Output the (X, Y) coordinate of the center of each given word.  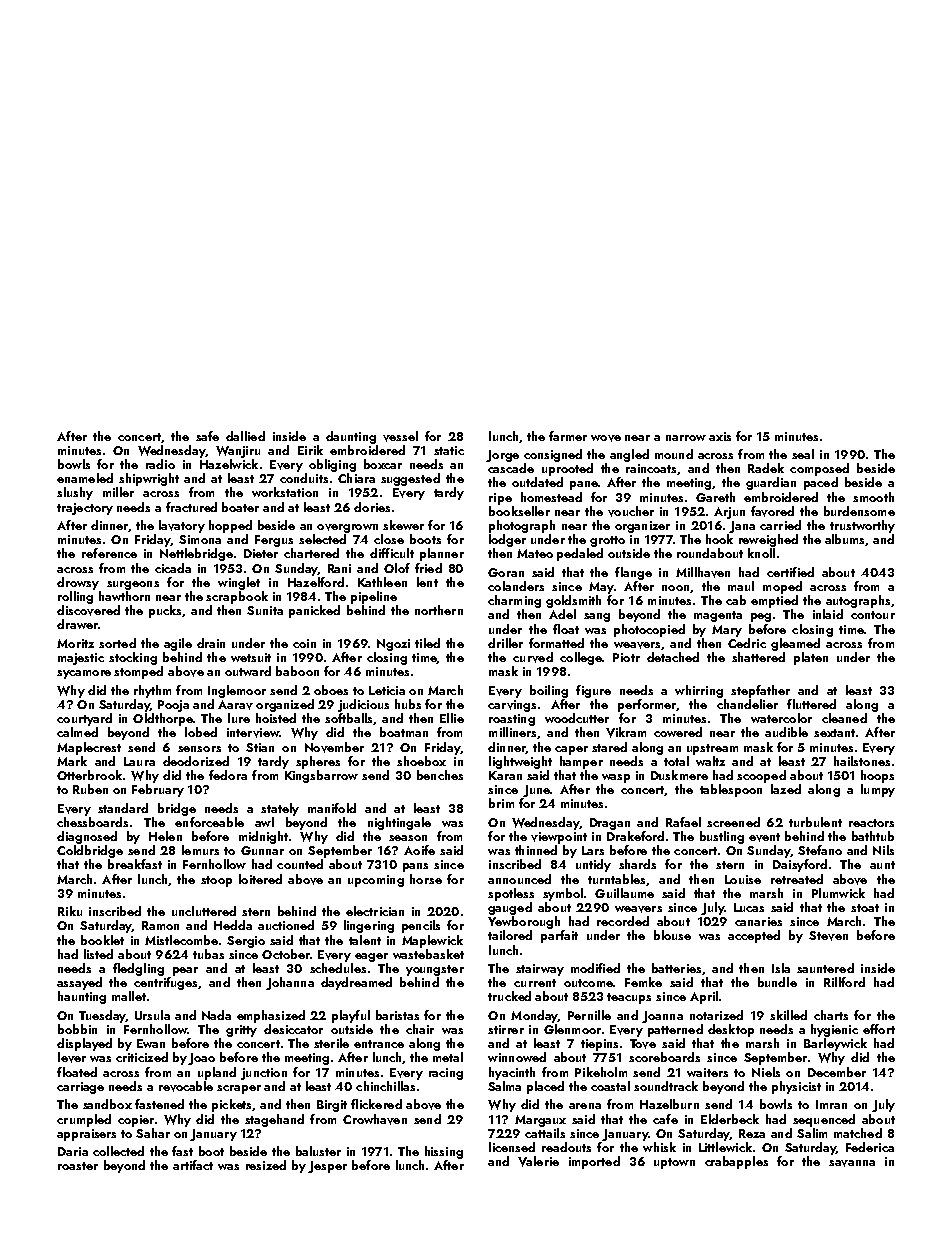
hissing (444, 1152)
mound (674, 454)
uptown (674, 1163)
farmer (568, 436)
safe (207, 436)
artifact (193, 1165)
